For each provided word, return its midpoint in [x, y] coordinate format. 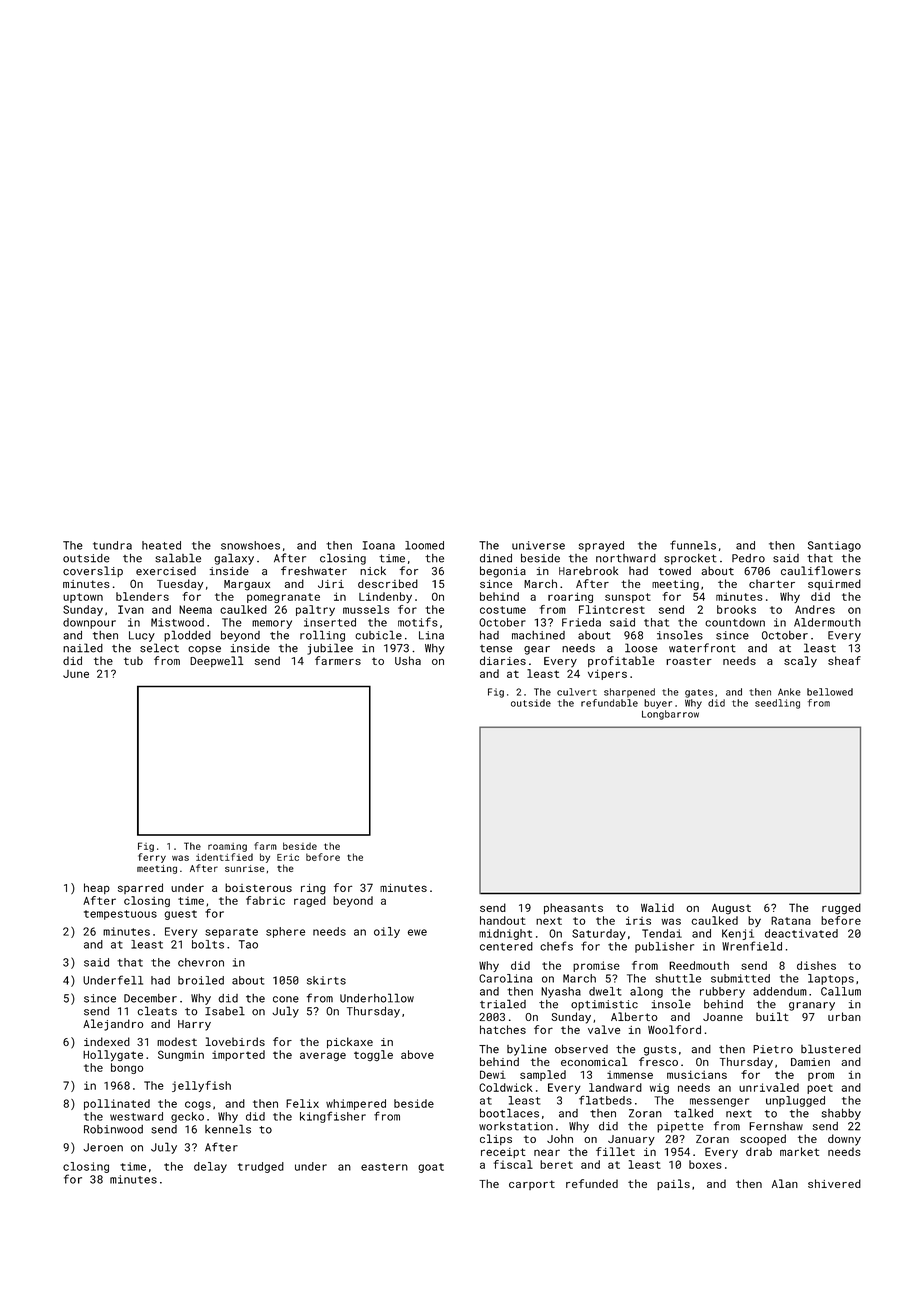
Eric [288, 857]
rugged [841, 909]
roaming [227, 847]
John [560, 1138]
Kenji [738, 934]
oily [387, 932]
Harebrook [588, 571]
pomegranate [283, 598]
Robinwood [113, 1129]
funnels [693, 545]
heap [97, 888]
